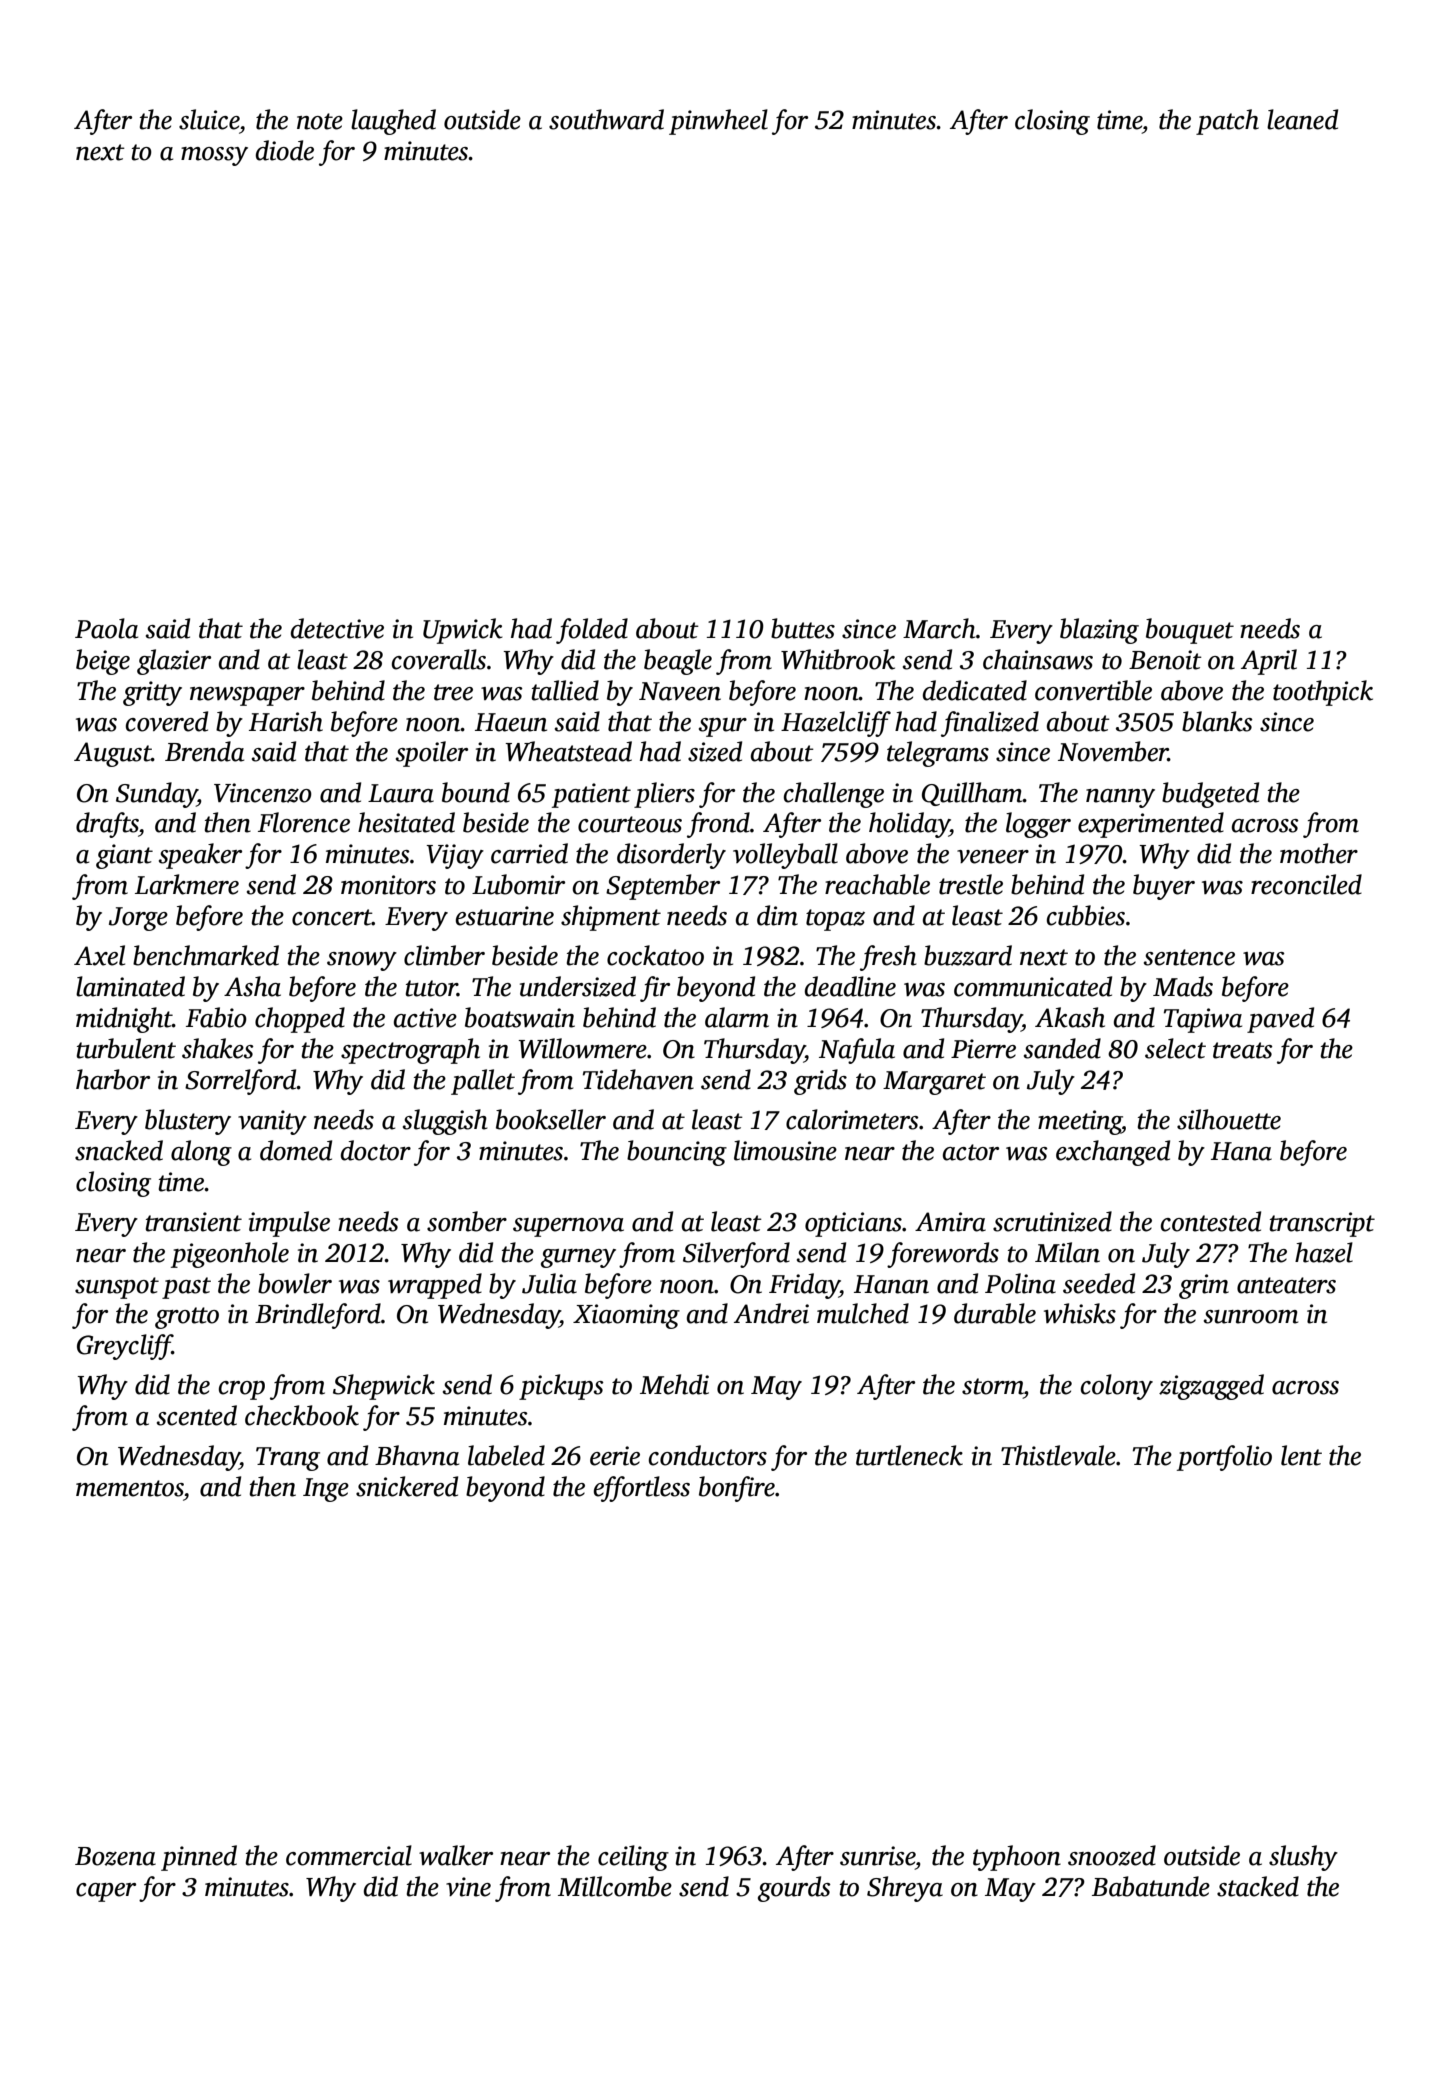 This screenshot has height=2100, width=1450. Describe the element at coordinates (174, 662) in the screenshot. I see `glazier` at that location.
